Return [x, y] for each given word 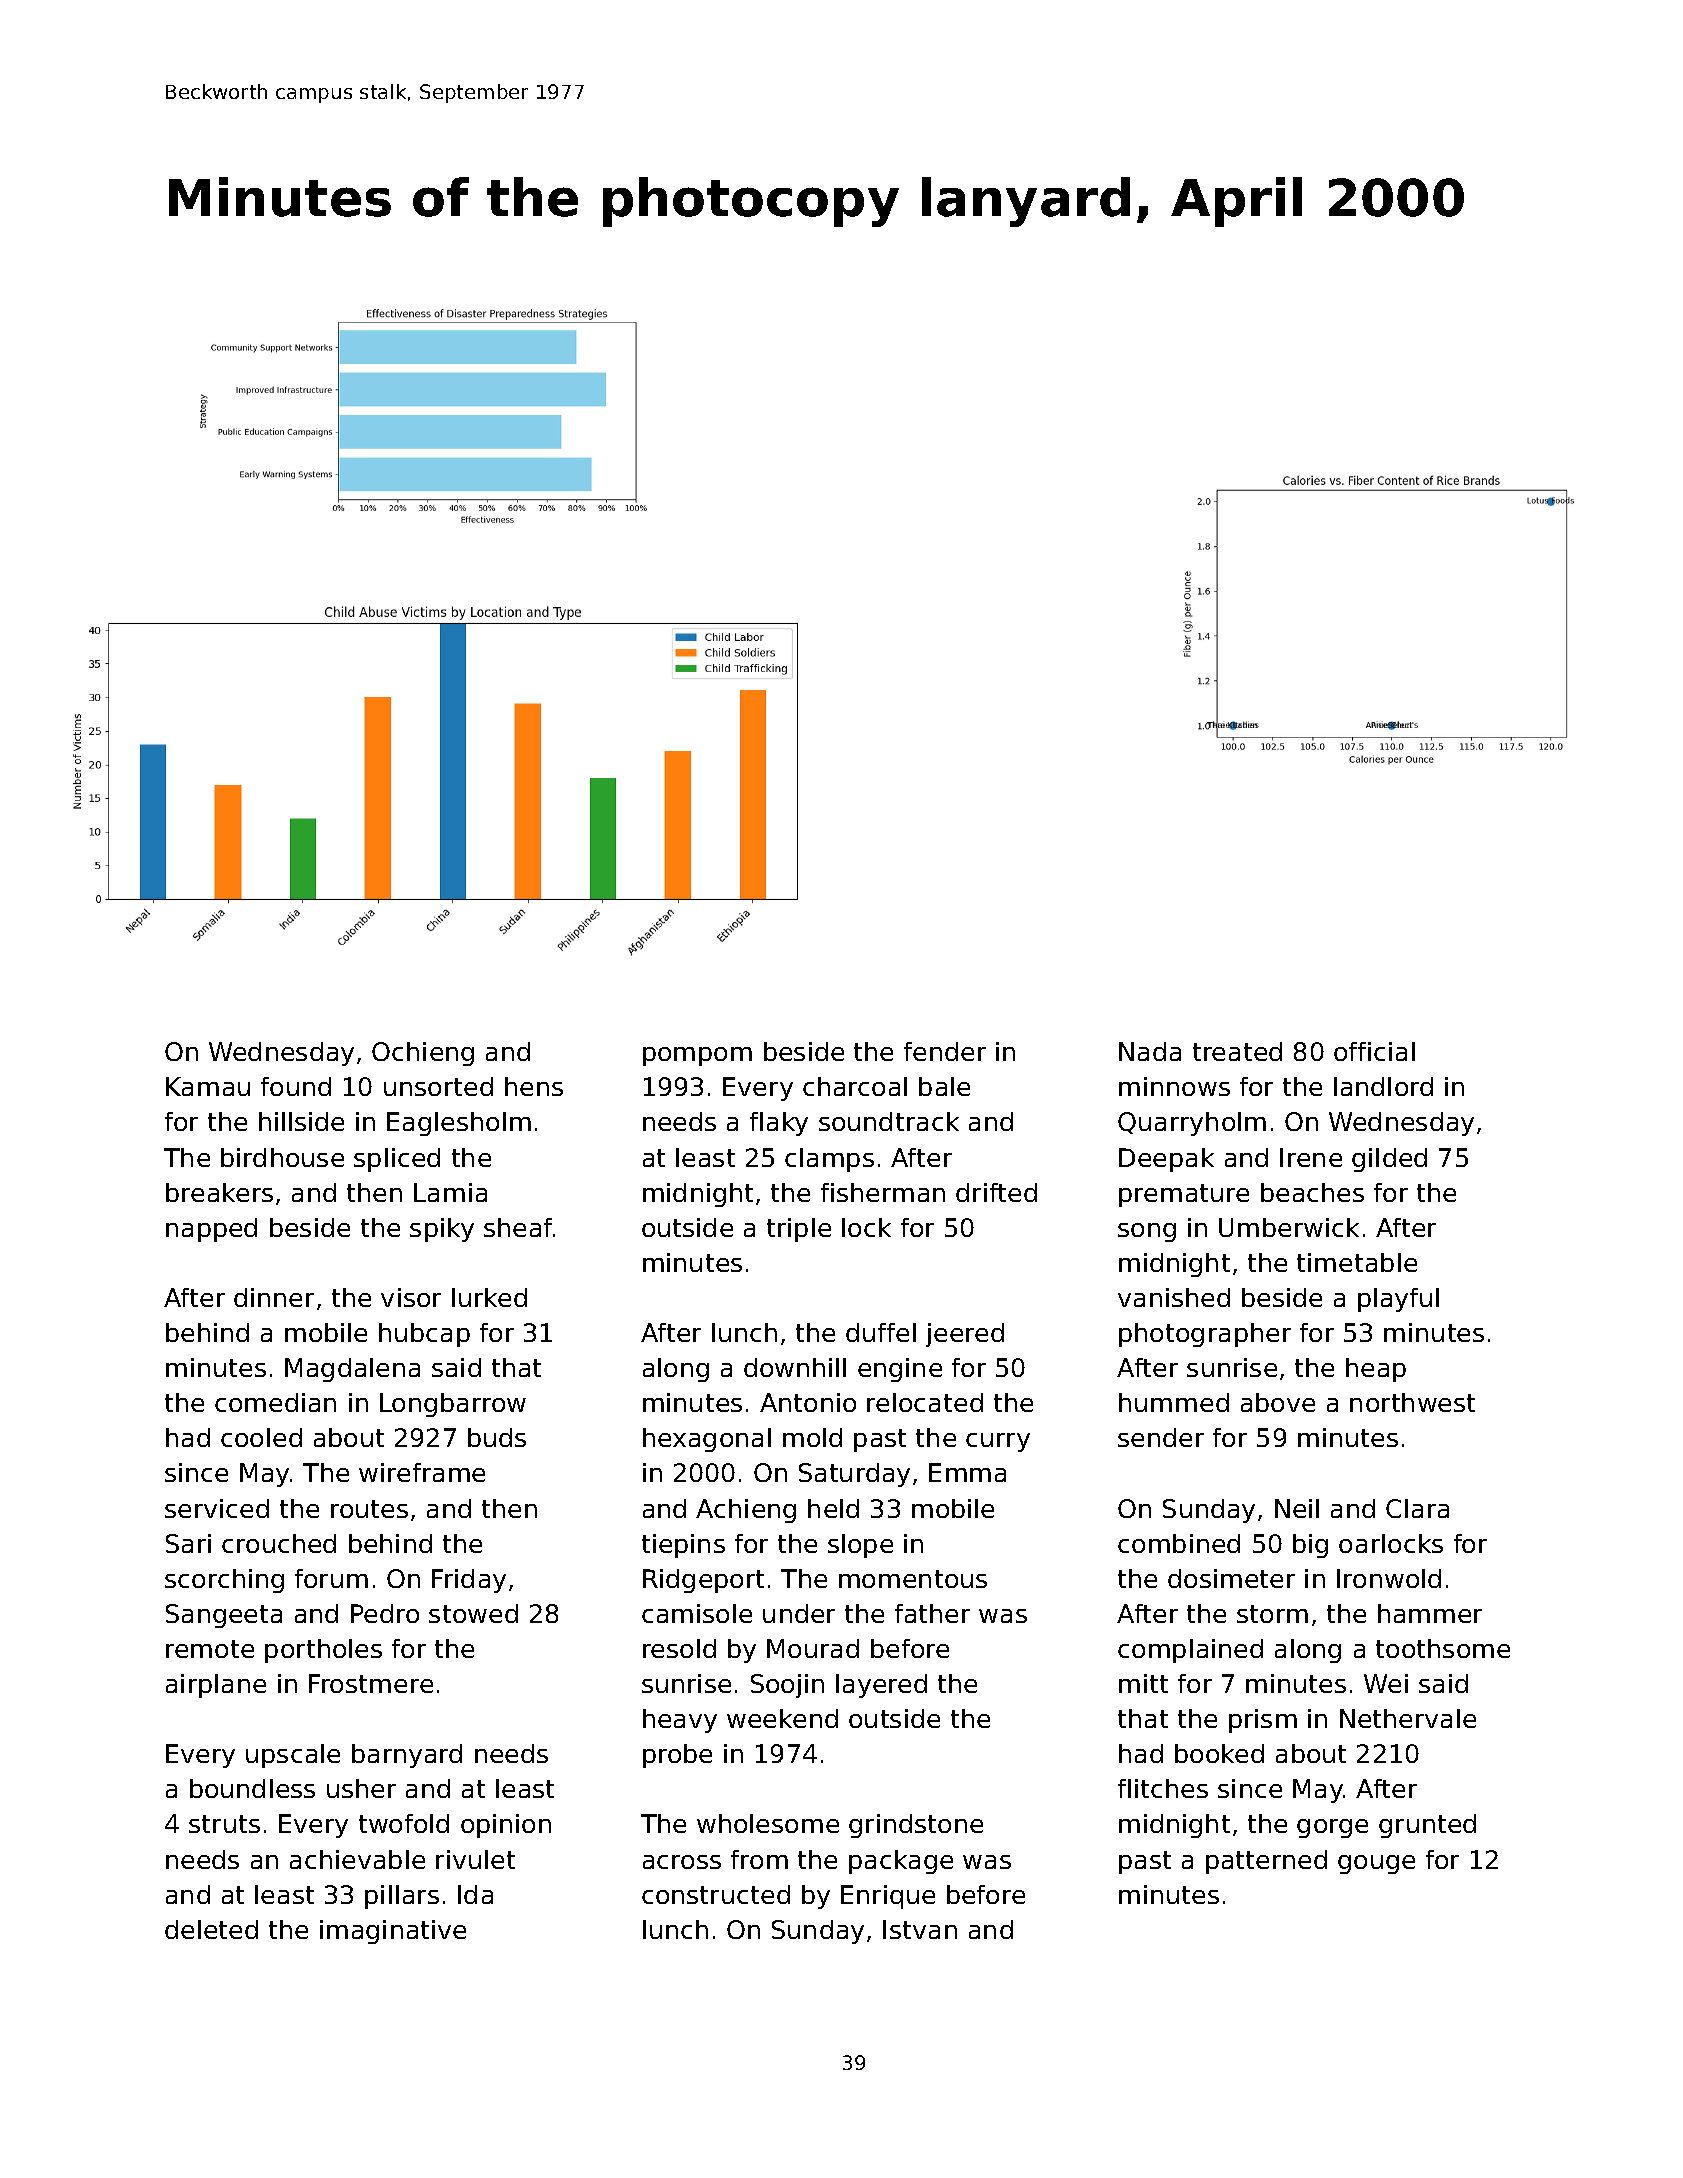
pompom [697, 1056]
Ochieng [423, 1054]
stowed [473, 1613]
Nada [1150, 1051]
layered [881, 1686]
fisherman [883, 1192]
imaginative [393, 1932]
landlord [1383, 1086]
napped [211, 1230]
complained [1190, 1651]
